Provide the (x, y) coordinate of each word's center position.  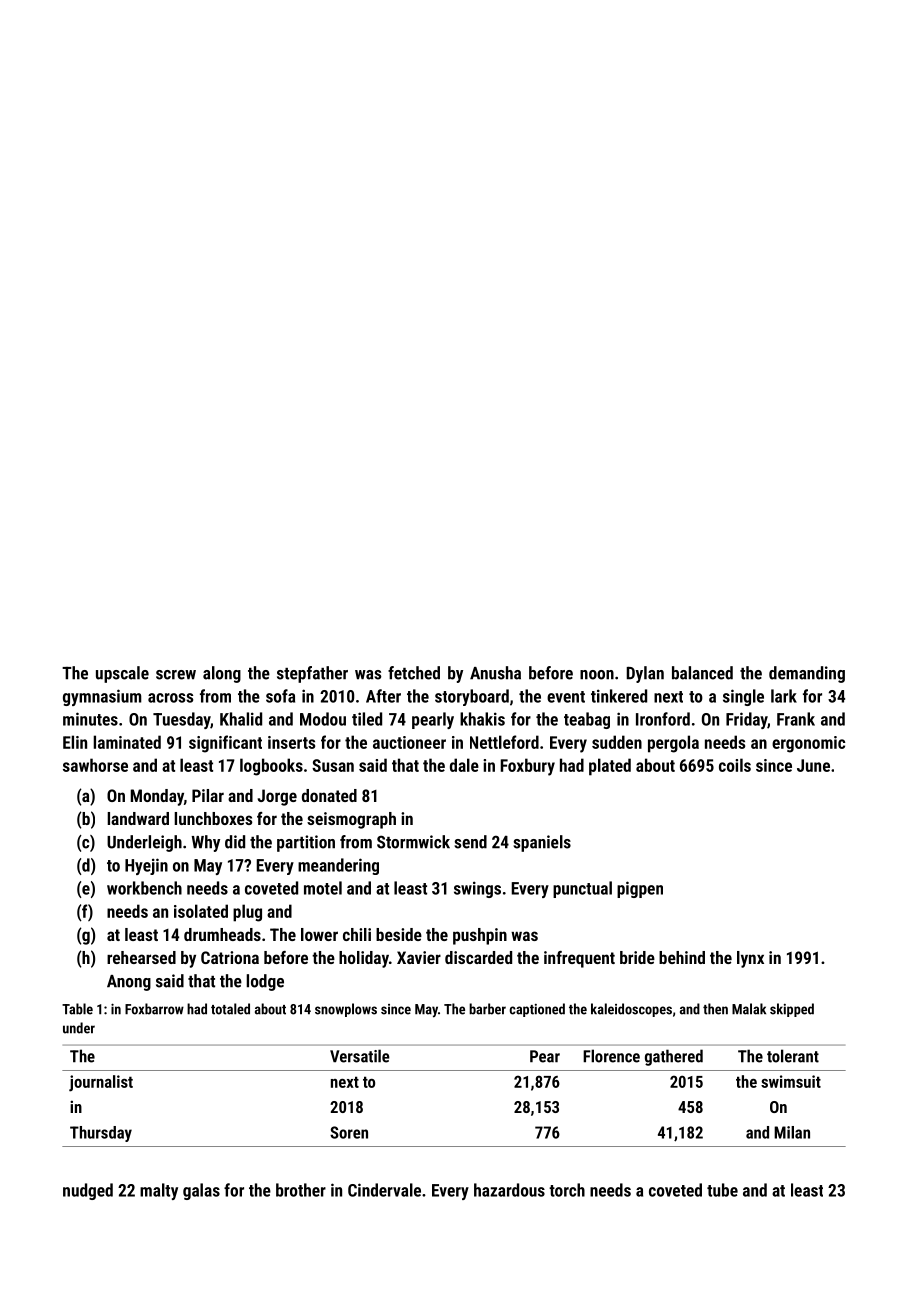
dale (464, 765)
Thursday (101, 1134)
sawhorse (95, 765)
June (813, 765)
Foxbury (527, 767)
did (235, 842)
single (743, 697)
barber (487, 1009)
